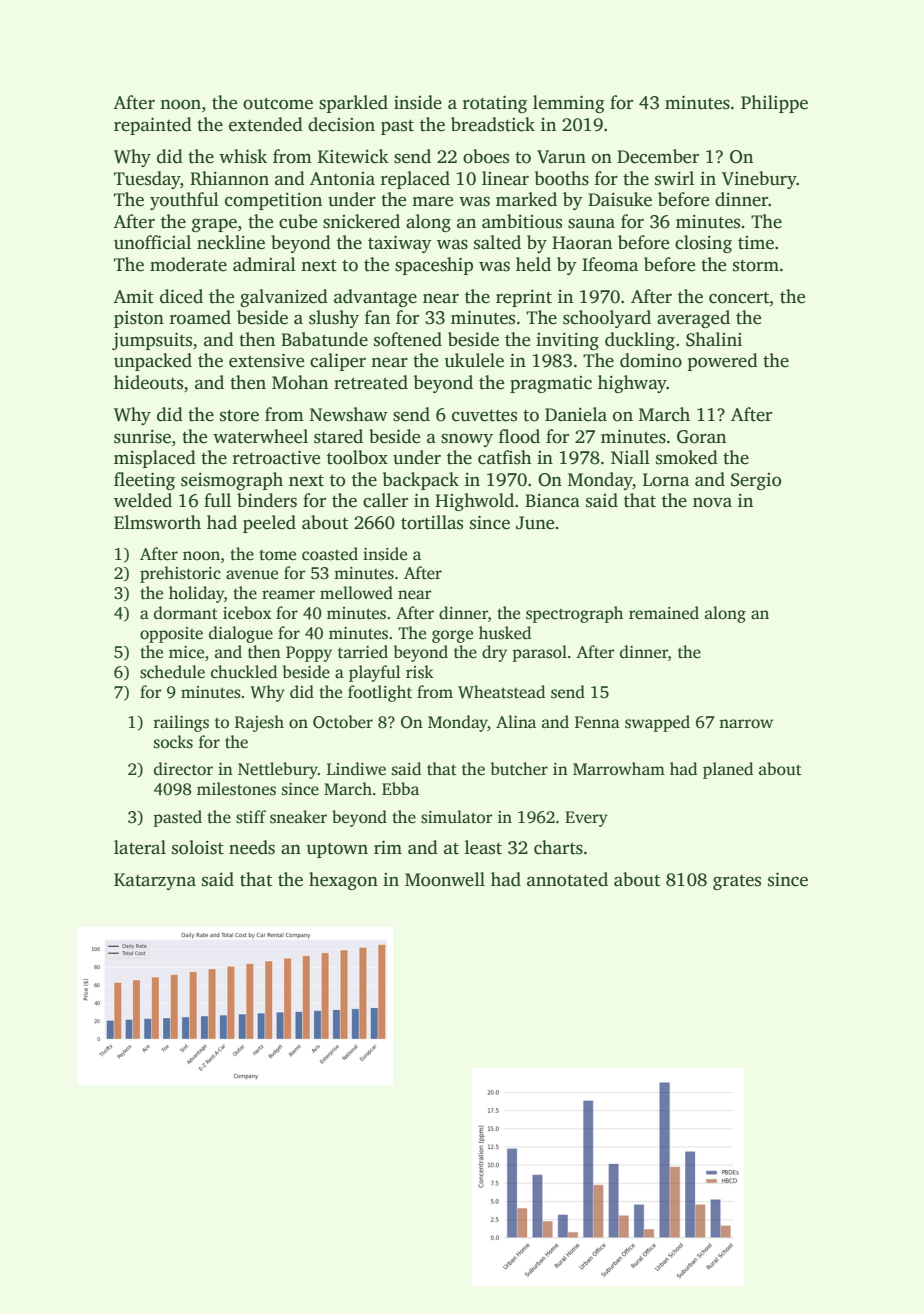 This screenshot has height=1314, width=924. Describe the element at coordinates (756, 243) in the screenshot. I see `time` at that location.
